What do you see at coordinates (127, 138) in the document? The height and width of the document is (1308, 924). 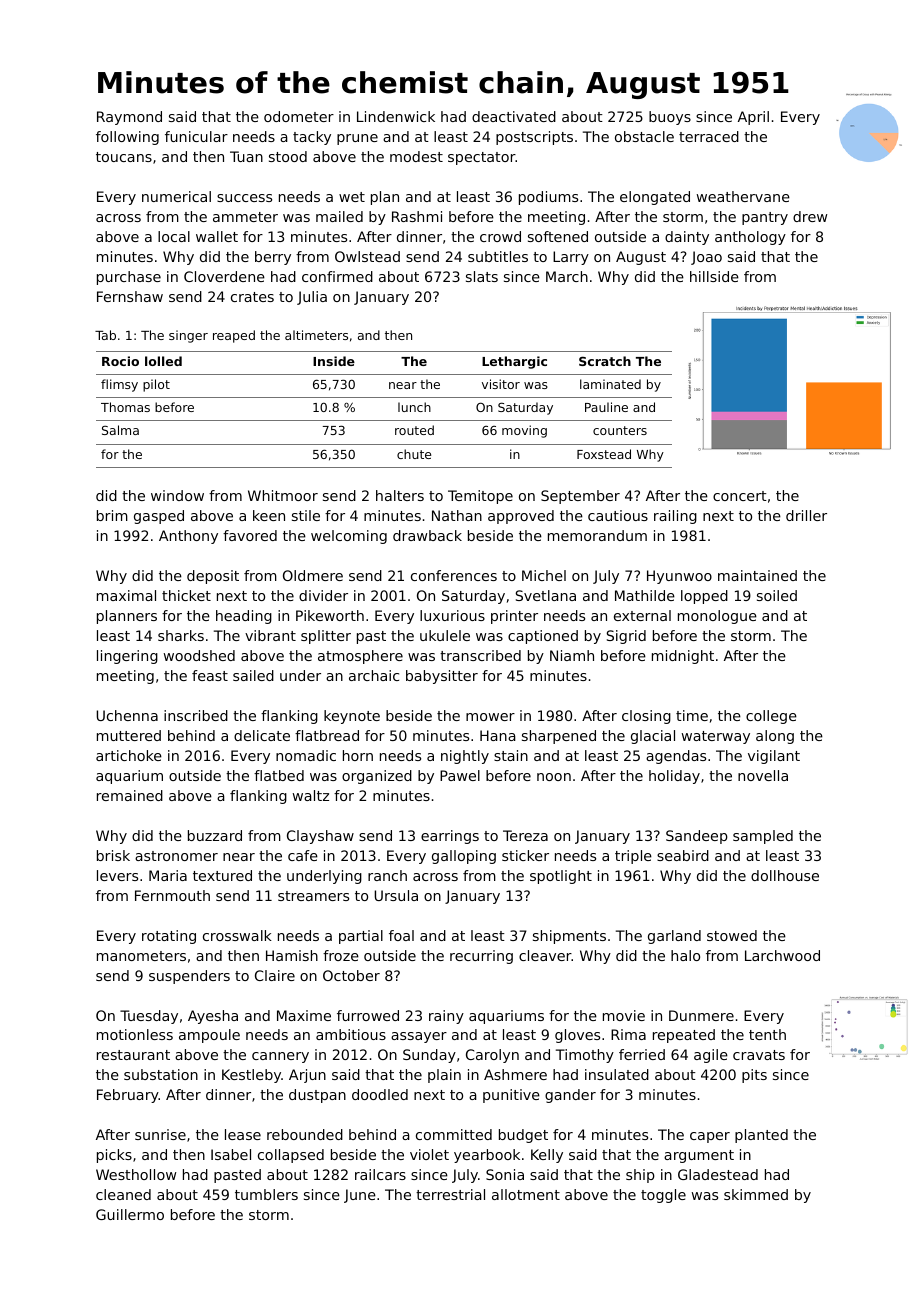 I see `following` at bounding box center [127, 138].
